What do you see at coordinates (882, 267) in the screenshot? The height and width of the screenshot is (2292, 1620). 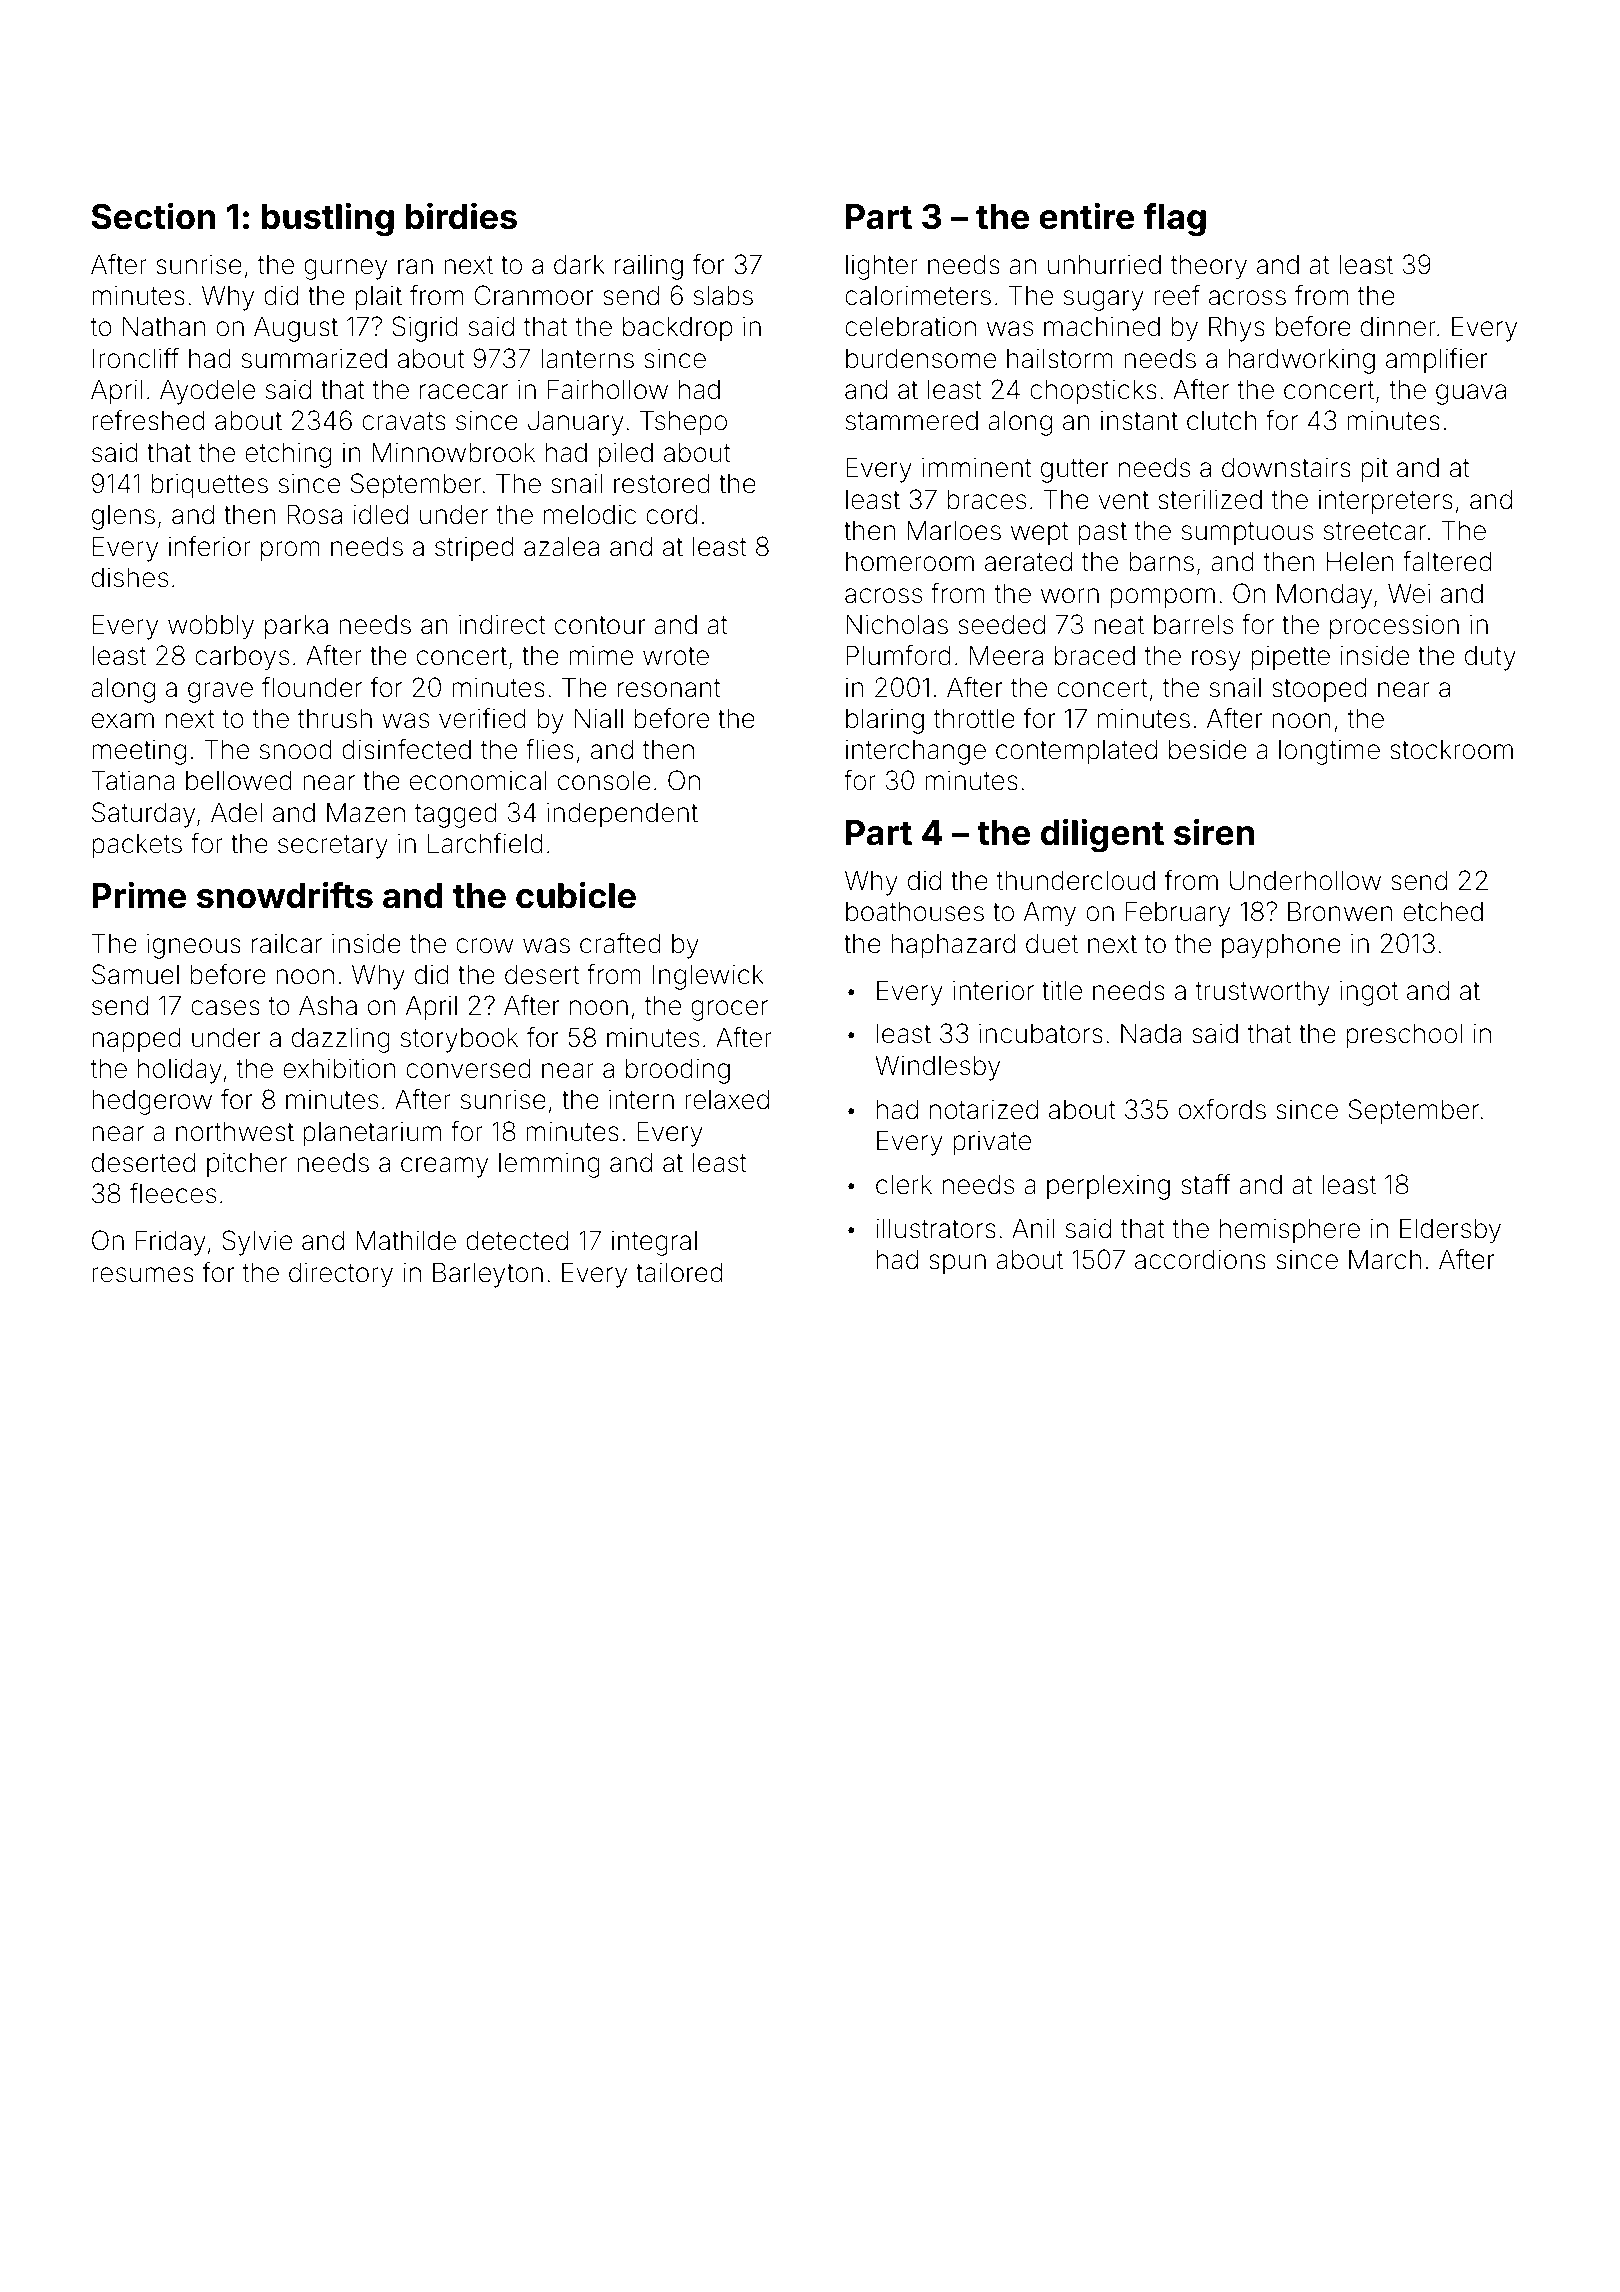 I see `lighter` at bounding box center [882, 267].
